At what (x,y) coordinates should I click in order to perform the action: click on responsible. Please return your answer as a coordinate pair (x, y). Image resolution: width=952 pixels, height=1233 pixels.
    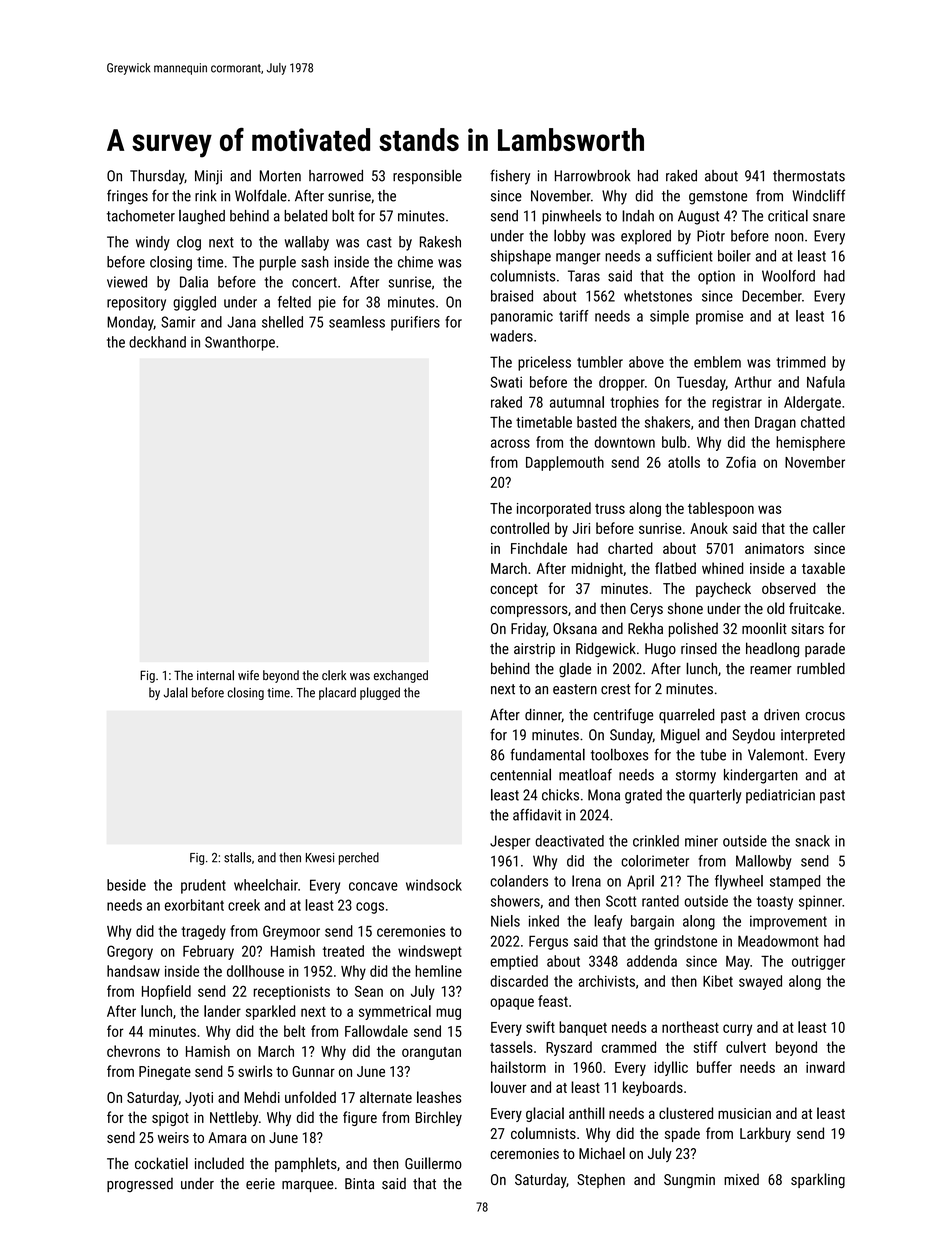
    Looking at the image, I should click on (427, 177).
